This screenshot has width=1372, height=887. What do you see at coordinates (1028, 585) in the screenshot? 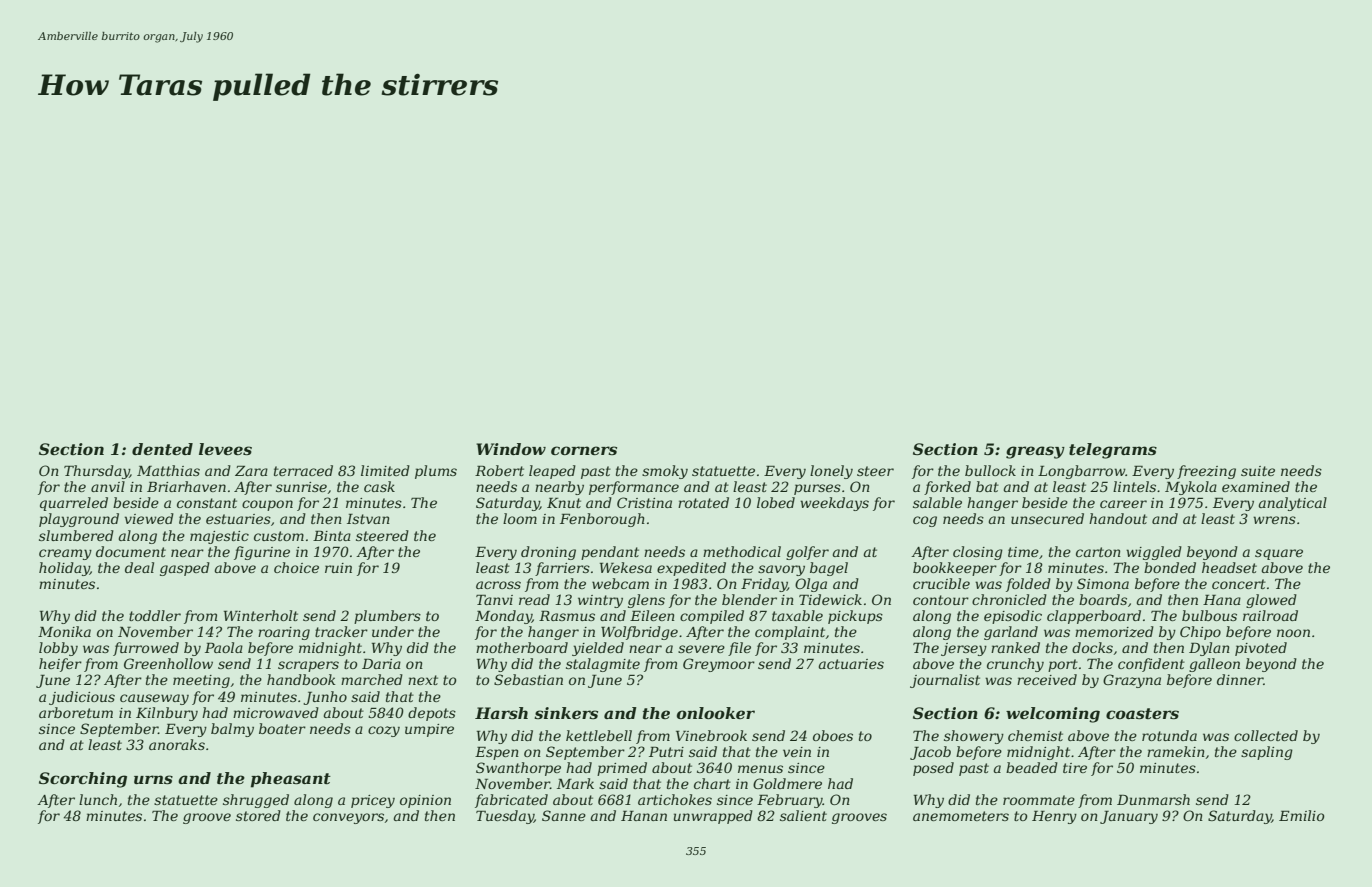
I see `folded` at bounding box center [1028, 585].
